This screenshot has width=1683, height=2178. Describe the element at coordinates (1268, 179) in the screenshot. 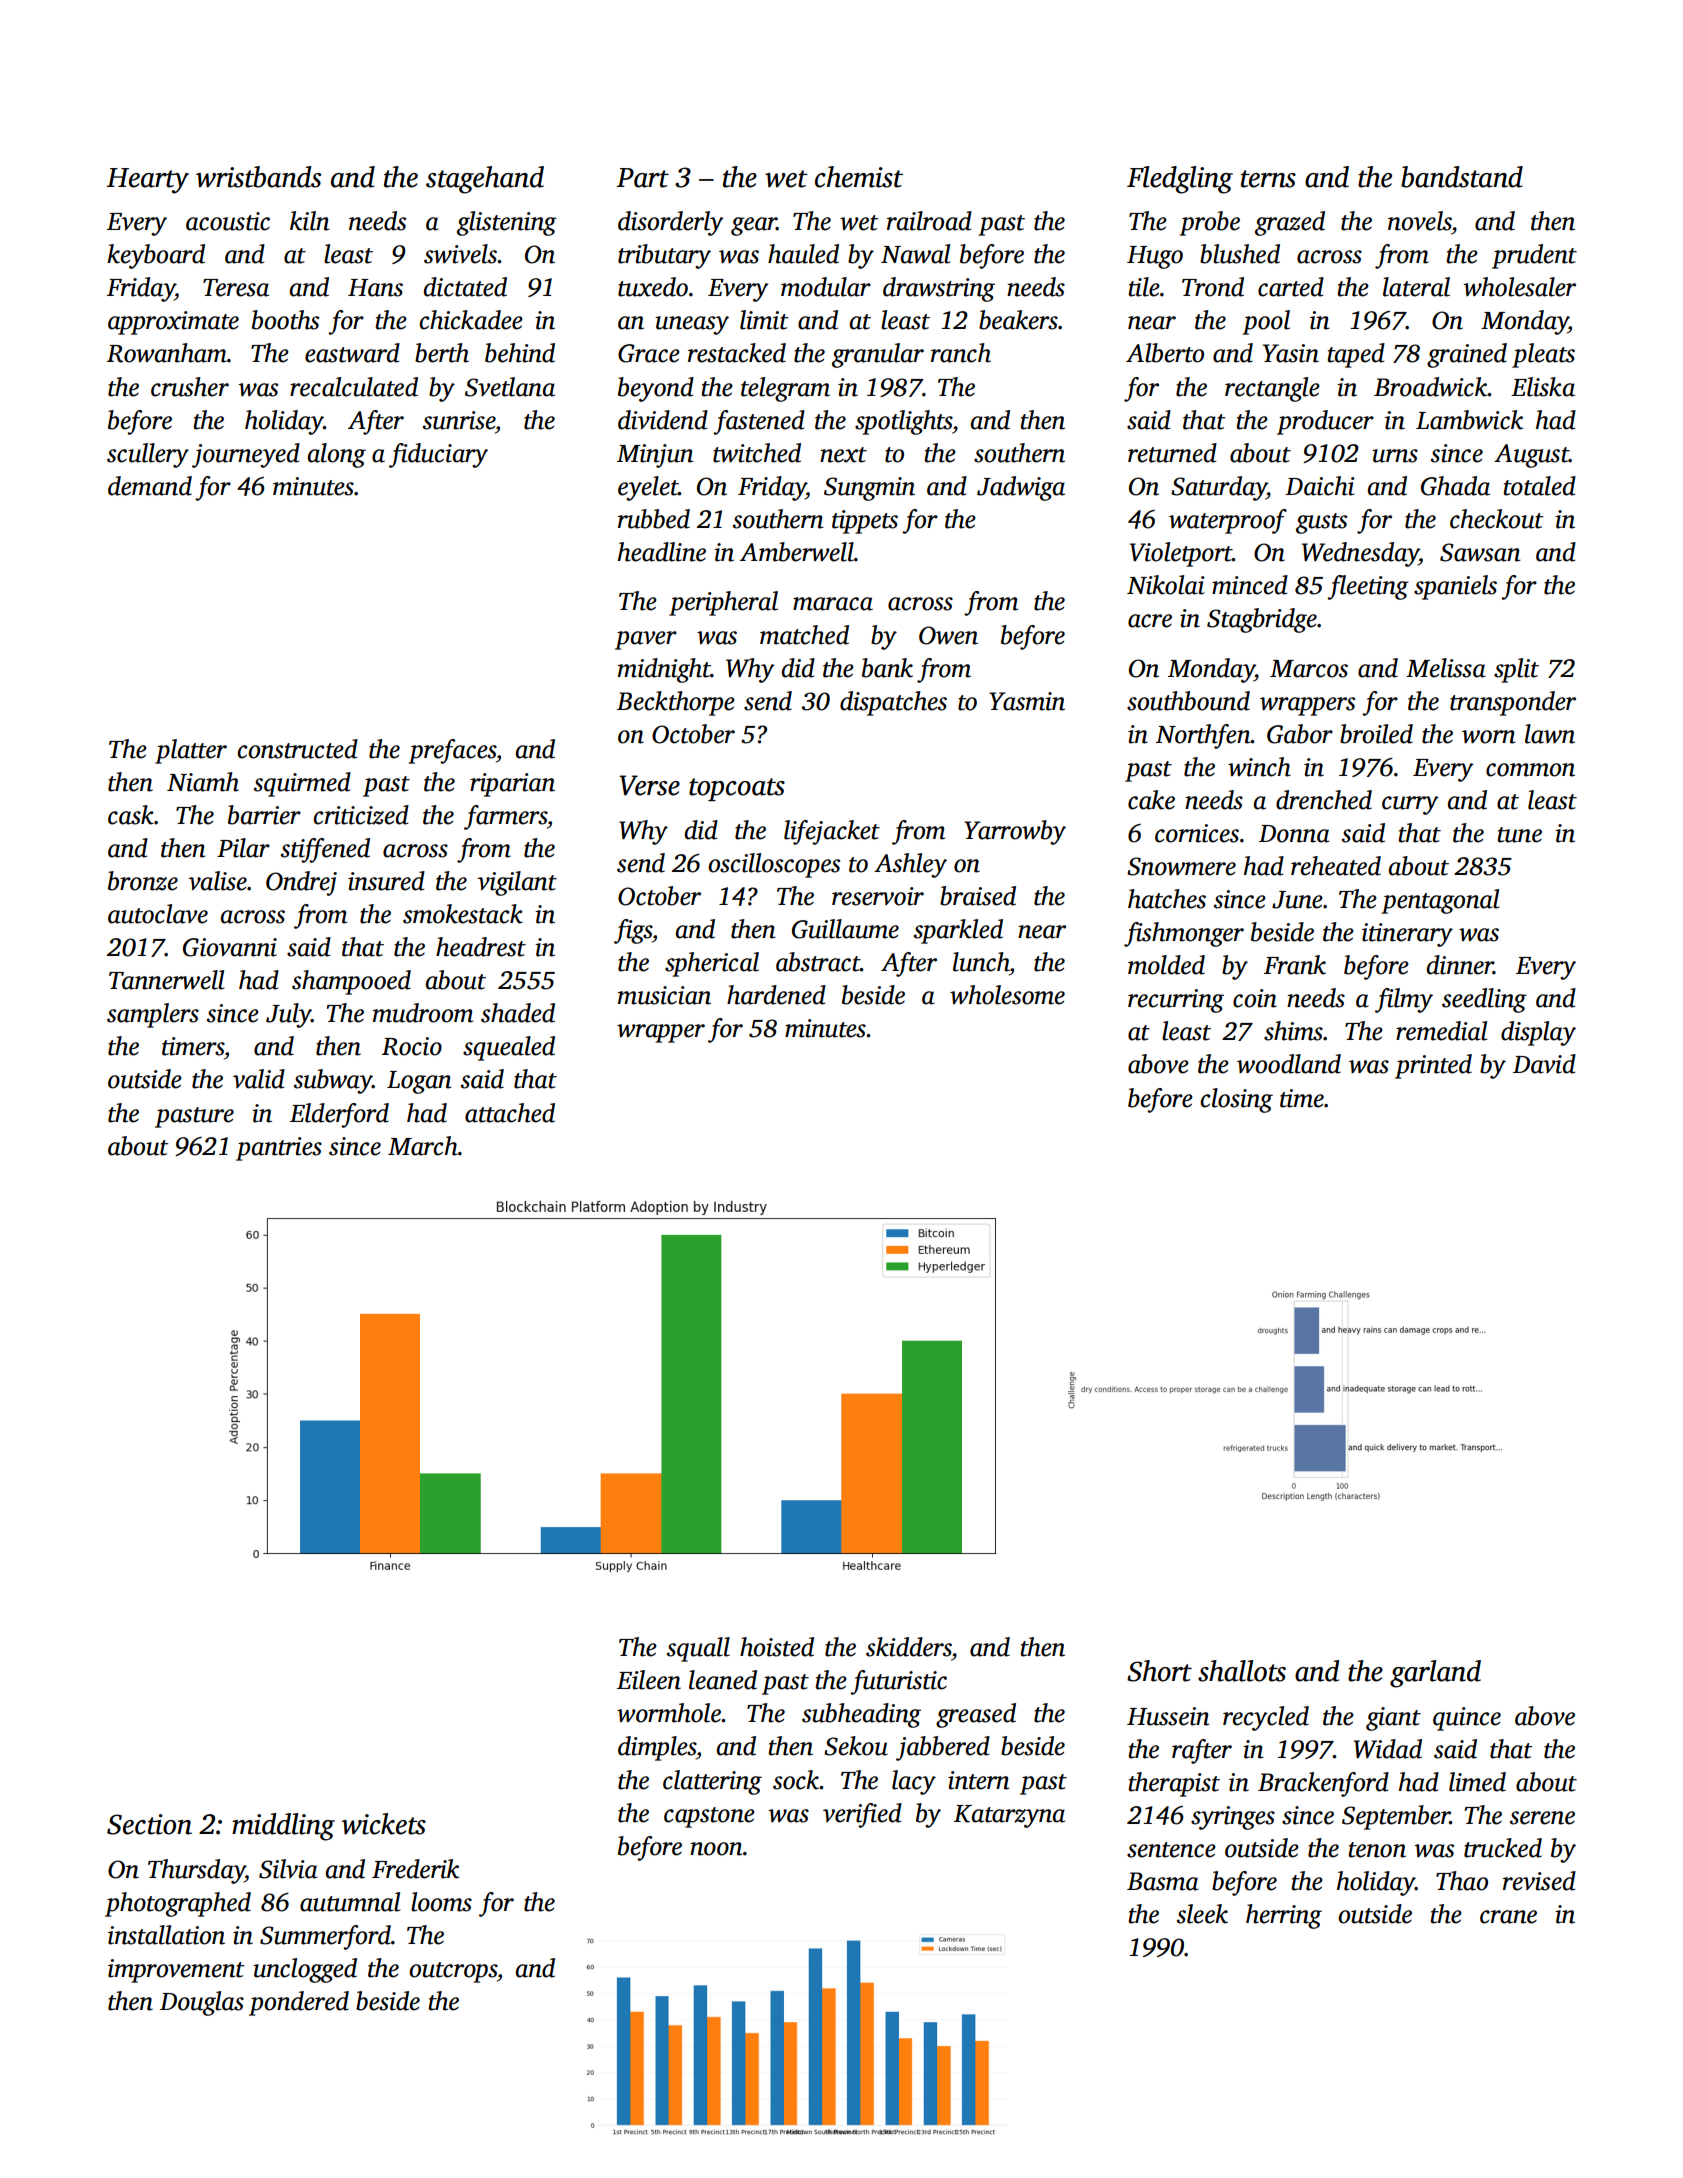

I see `terns` at that location.
